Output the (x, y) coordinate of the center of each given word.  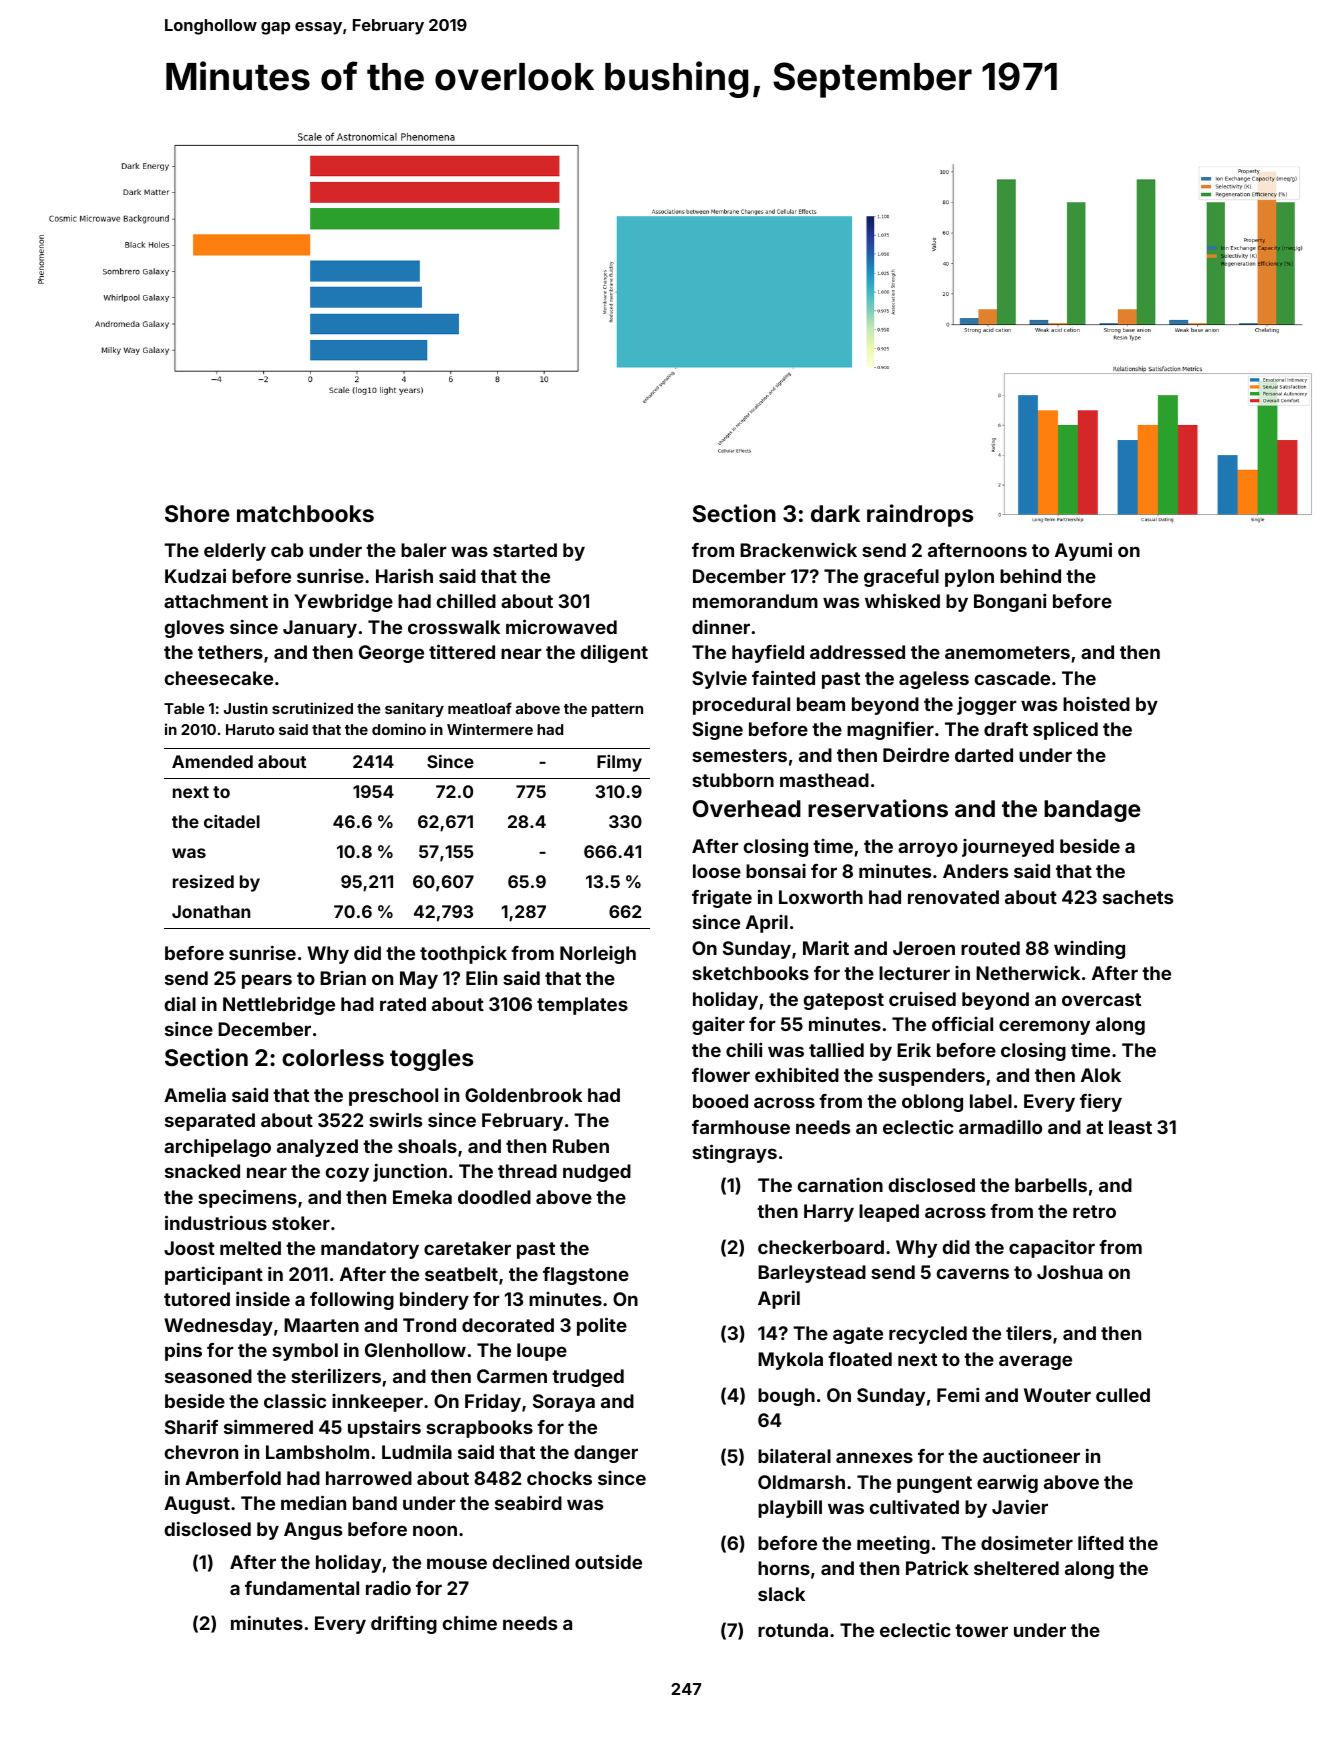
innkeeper (377, 1403)
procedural (741, 706)
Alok (1101, 1075)
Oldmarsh (801, 1482)
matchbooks (305, 513)
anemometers (1007, 652)
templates (582, 1006)
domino (399, 729)
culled (1123, 1395)
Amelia (195, 1094)
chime (470, 1623)
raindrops (920, 515)
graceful (901, 578)
